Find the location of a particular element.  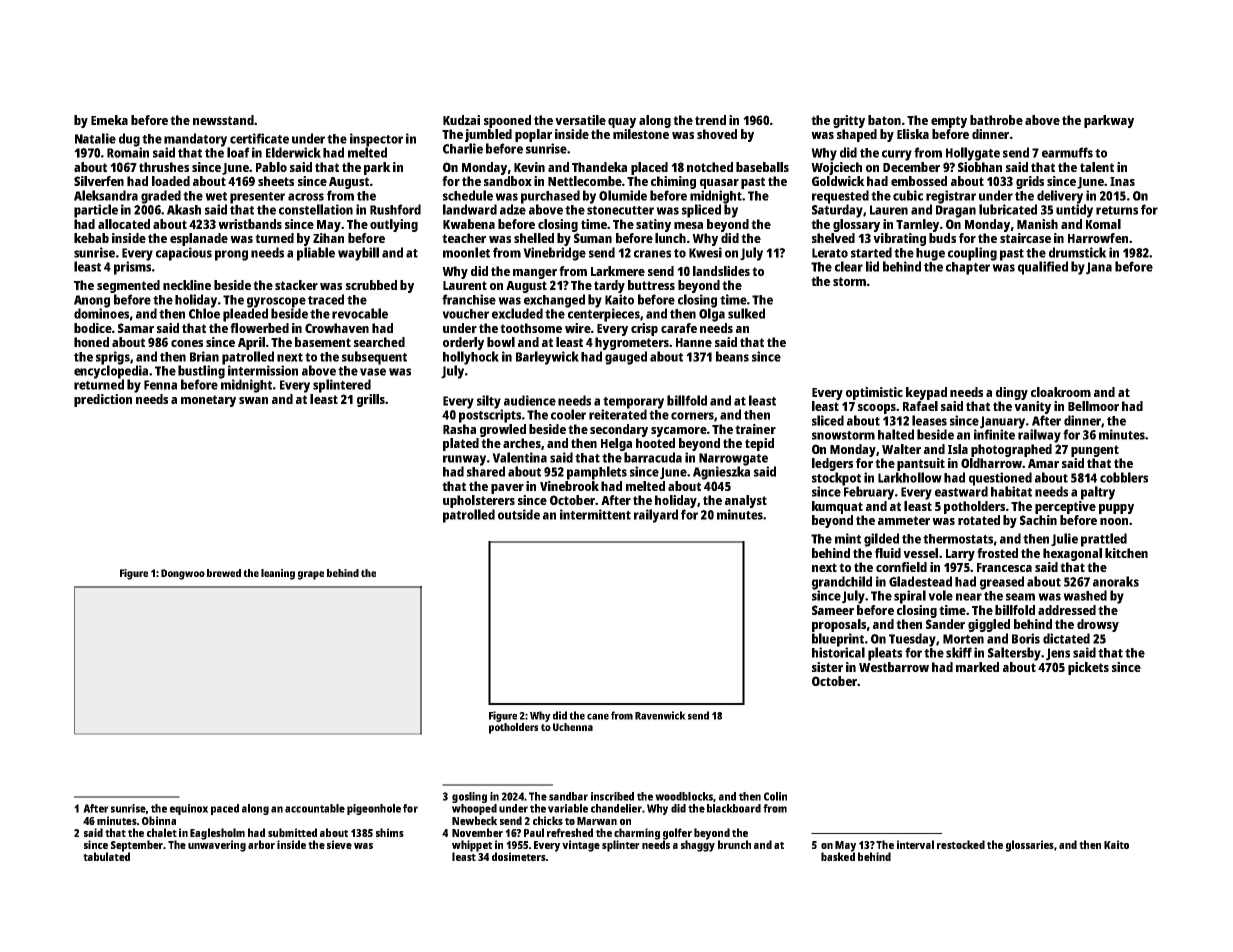

silty is located at coordinates (489, 402).
